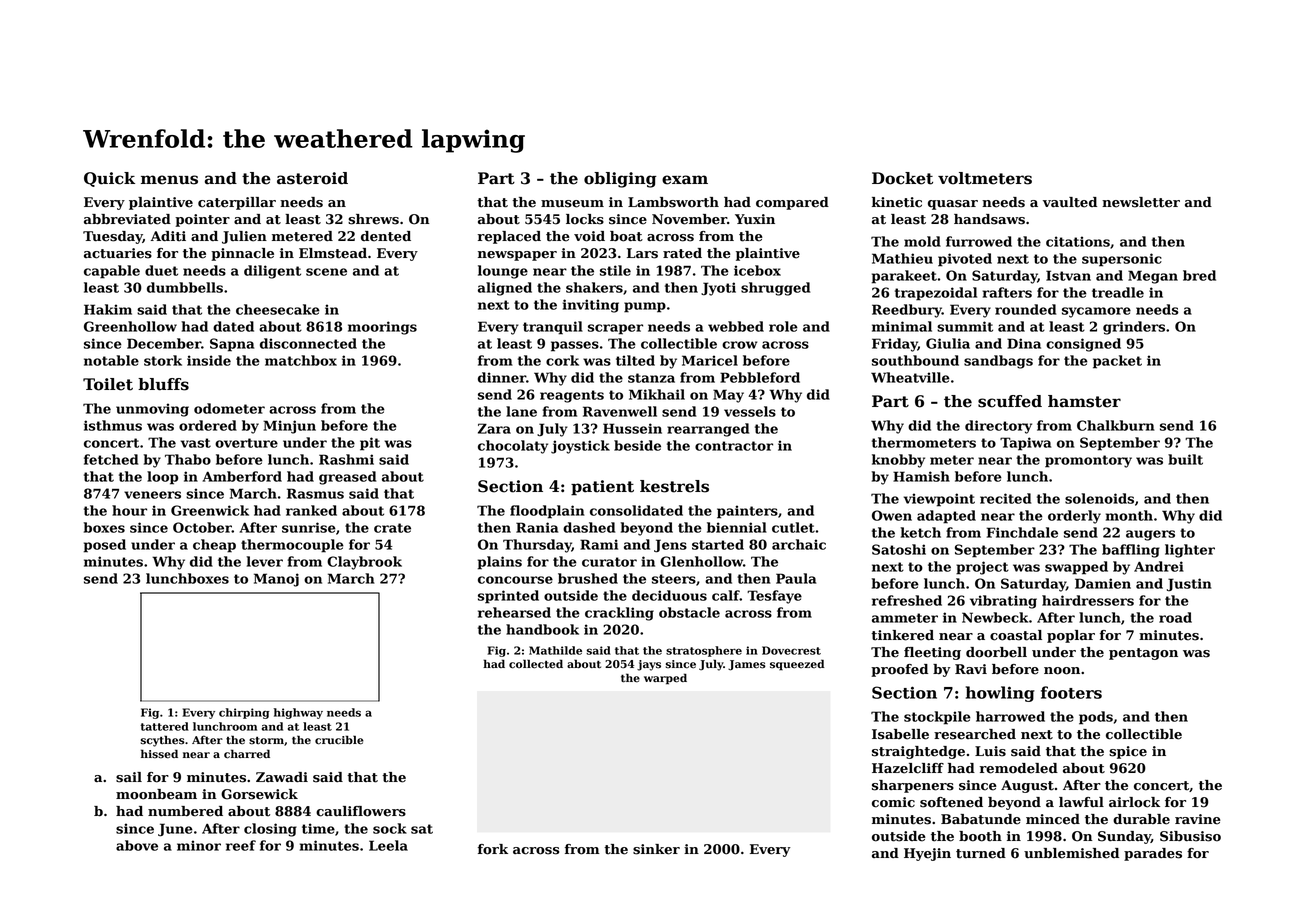 The image size is (1308, 924). Describe the element at coordinates (272, 272) in the screenshot. I see `diligent` at that location.
